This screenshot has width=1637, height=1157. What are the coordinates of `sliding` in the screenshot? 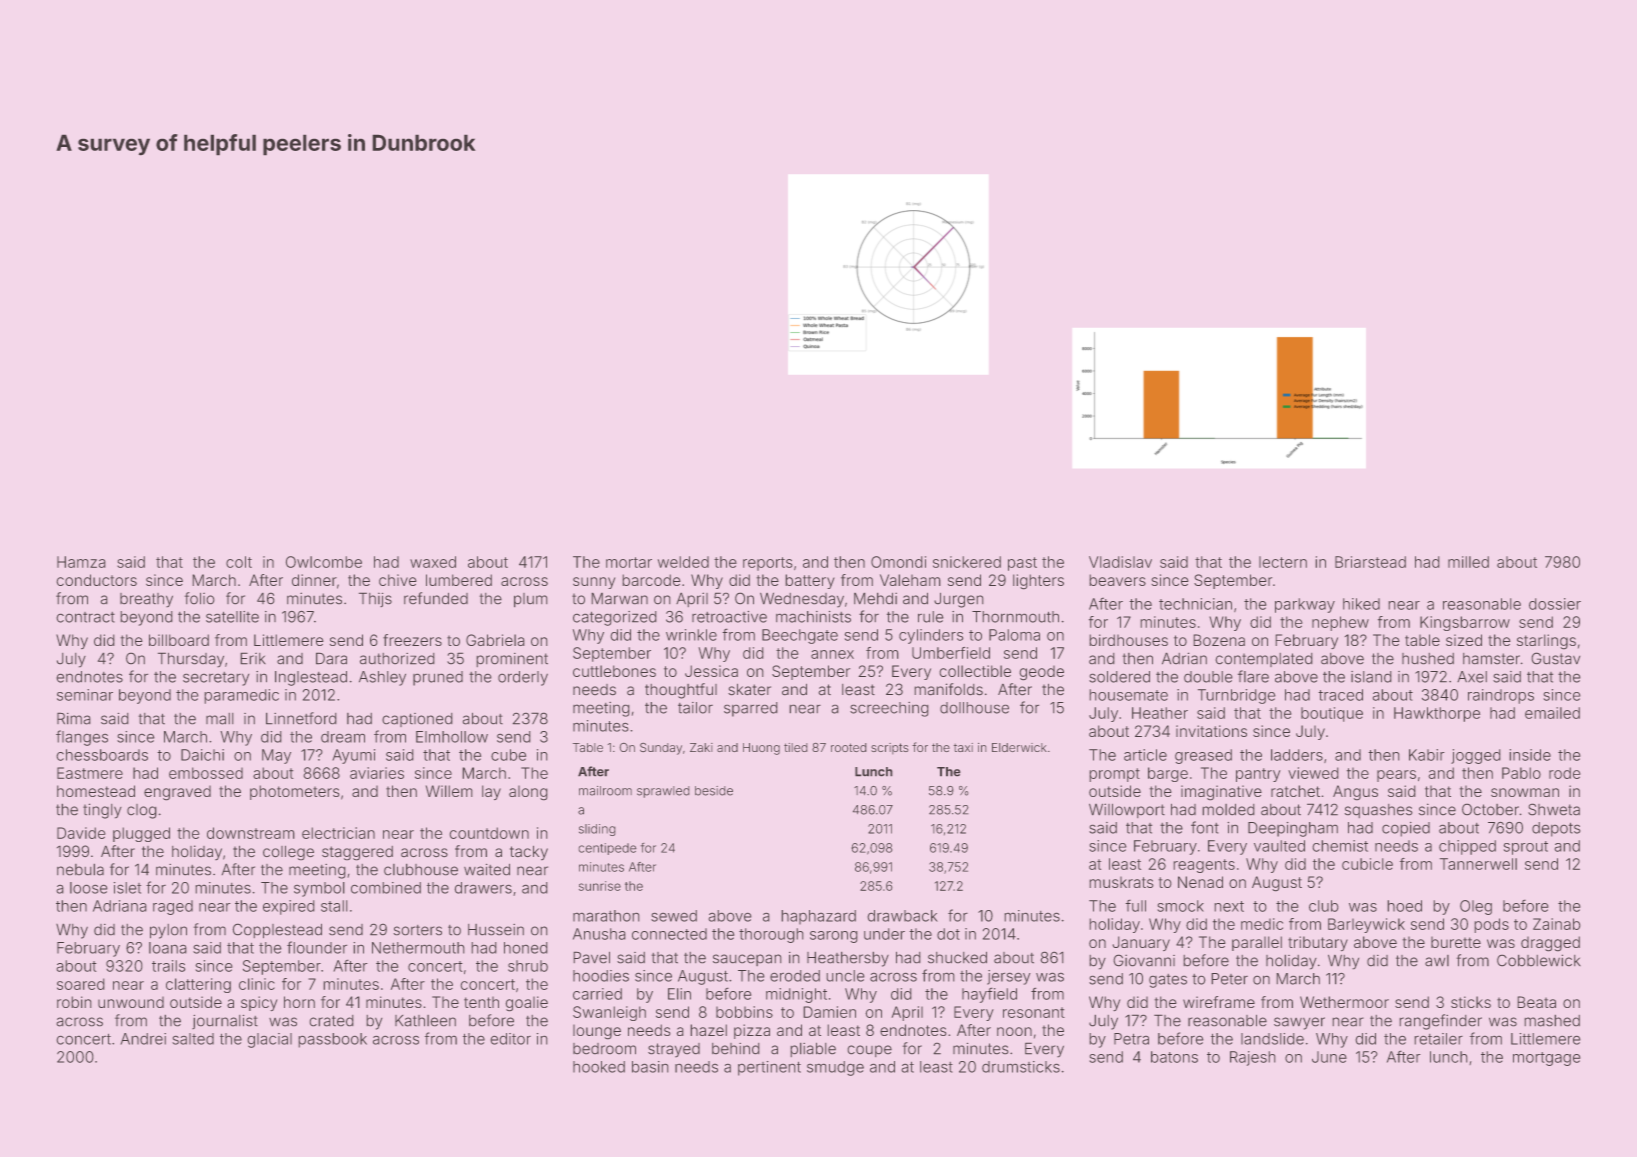 It's located at (597, 830).
